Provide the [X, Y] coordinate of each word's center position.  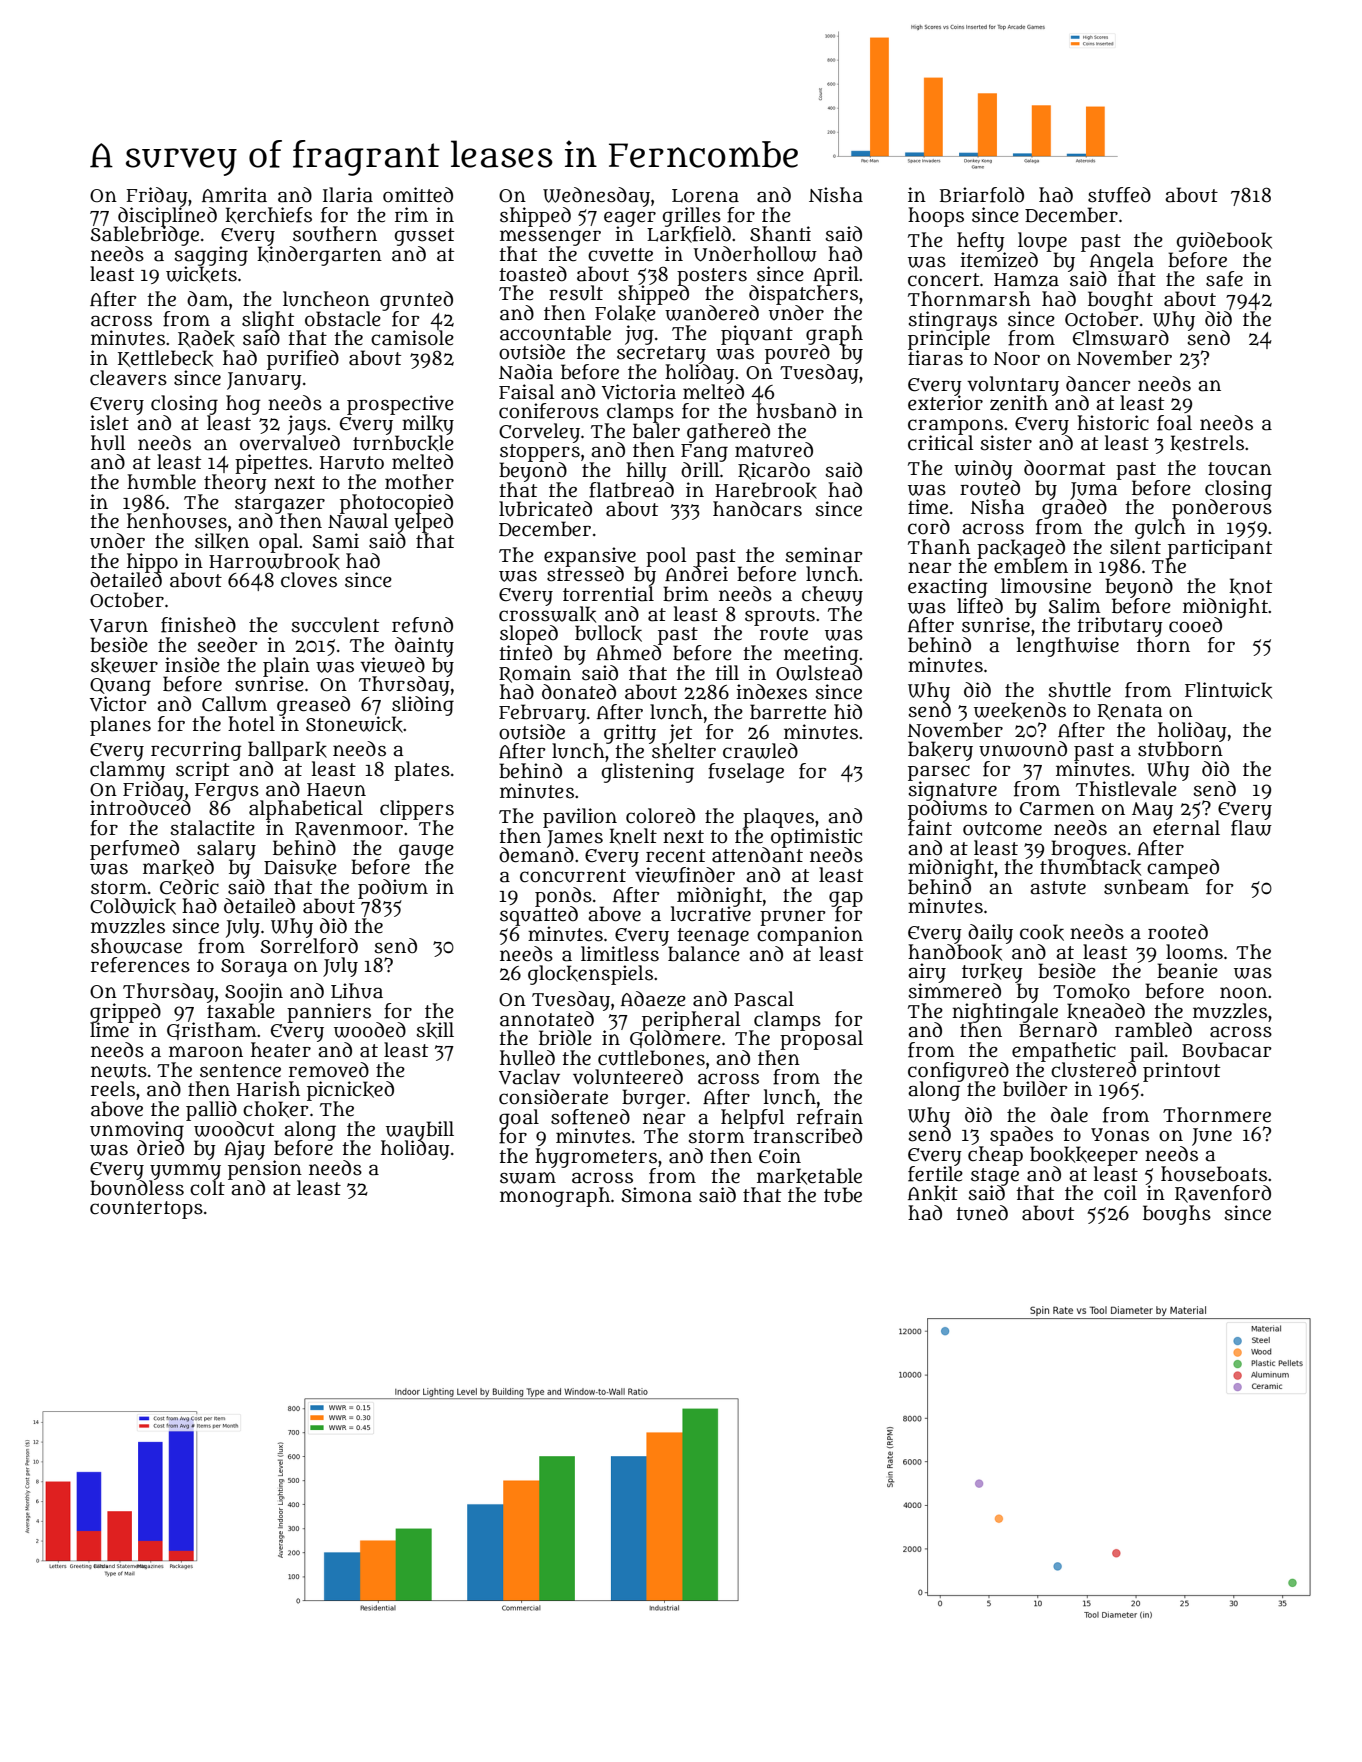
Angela [1122, 262]
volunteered [628, 1077]
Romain [535, 674]
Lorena [705, 196]
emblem [1031, 566]
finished [198, 625]
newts [119, 1071]
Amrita [234, 195]
